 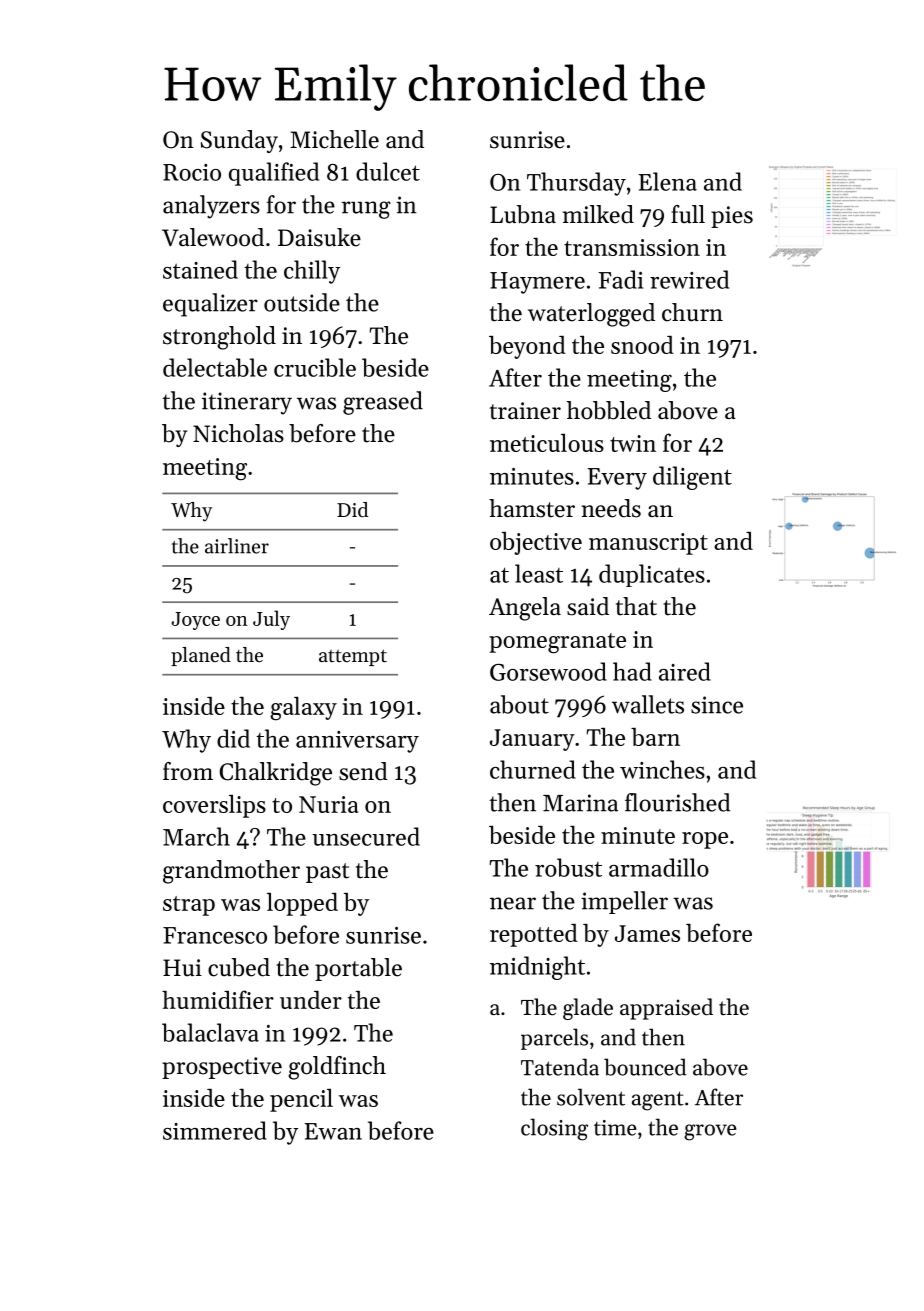 I want to click on humidifier, so click(x=218, y=999).
